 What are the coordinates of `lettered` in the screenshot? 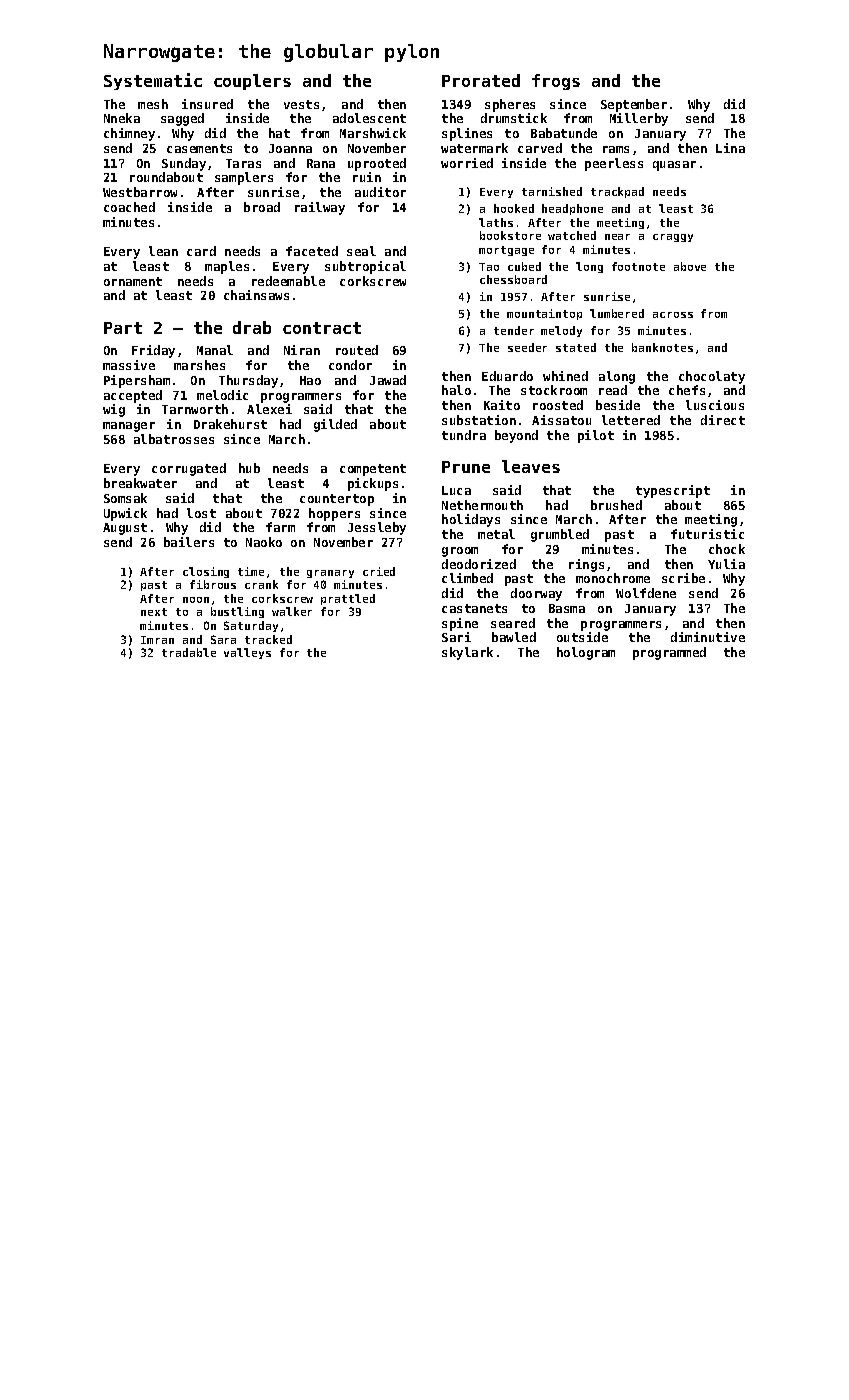 It's located at (631, 420).
